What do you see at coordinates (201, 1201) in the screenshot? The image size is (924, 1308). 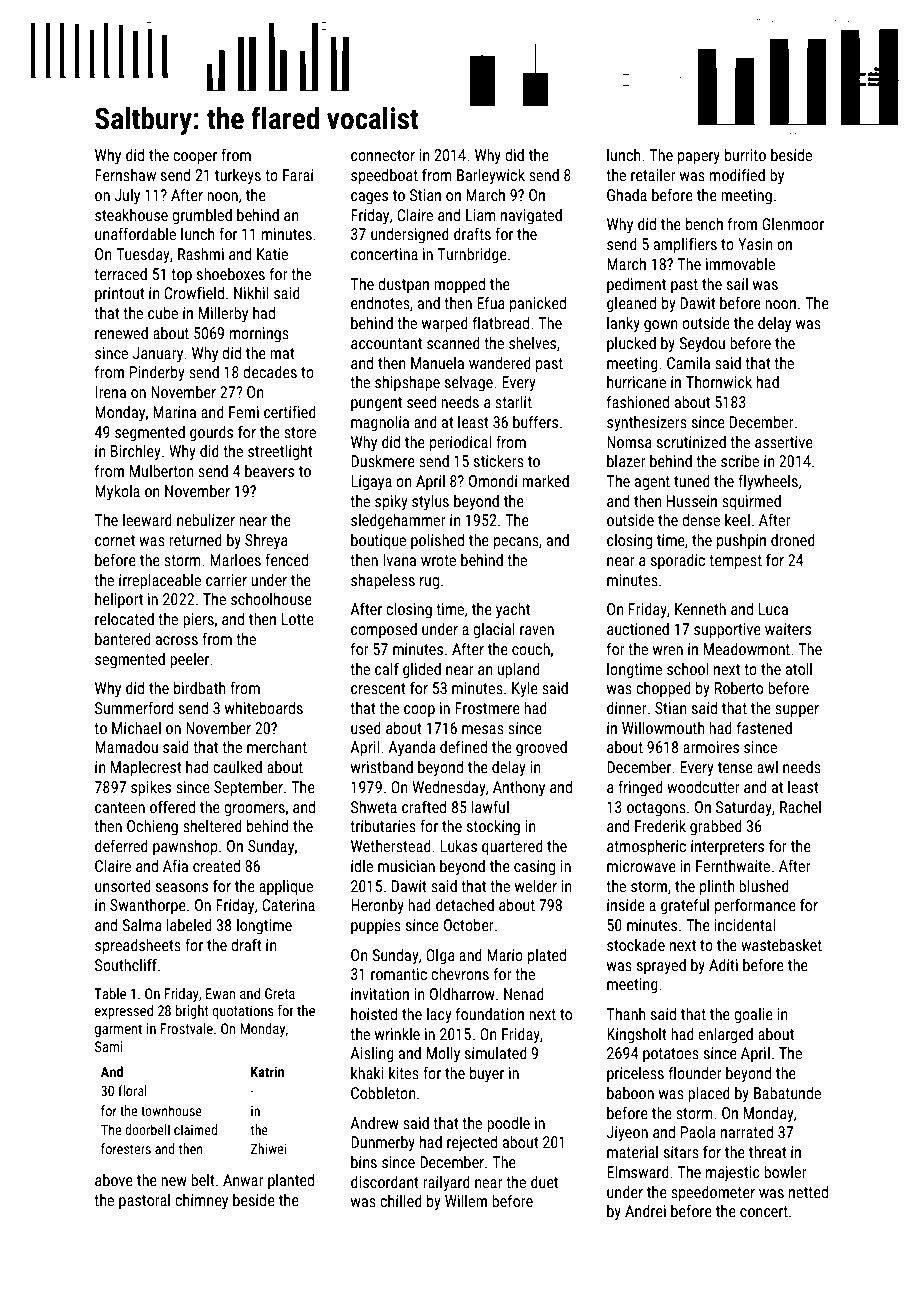 I see `chimney` at bounding box center [201, 1201].
